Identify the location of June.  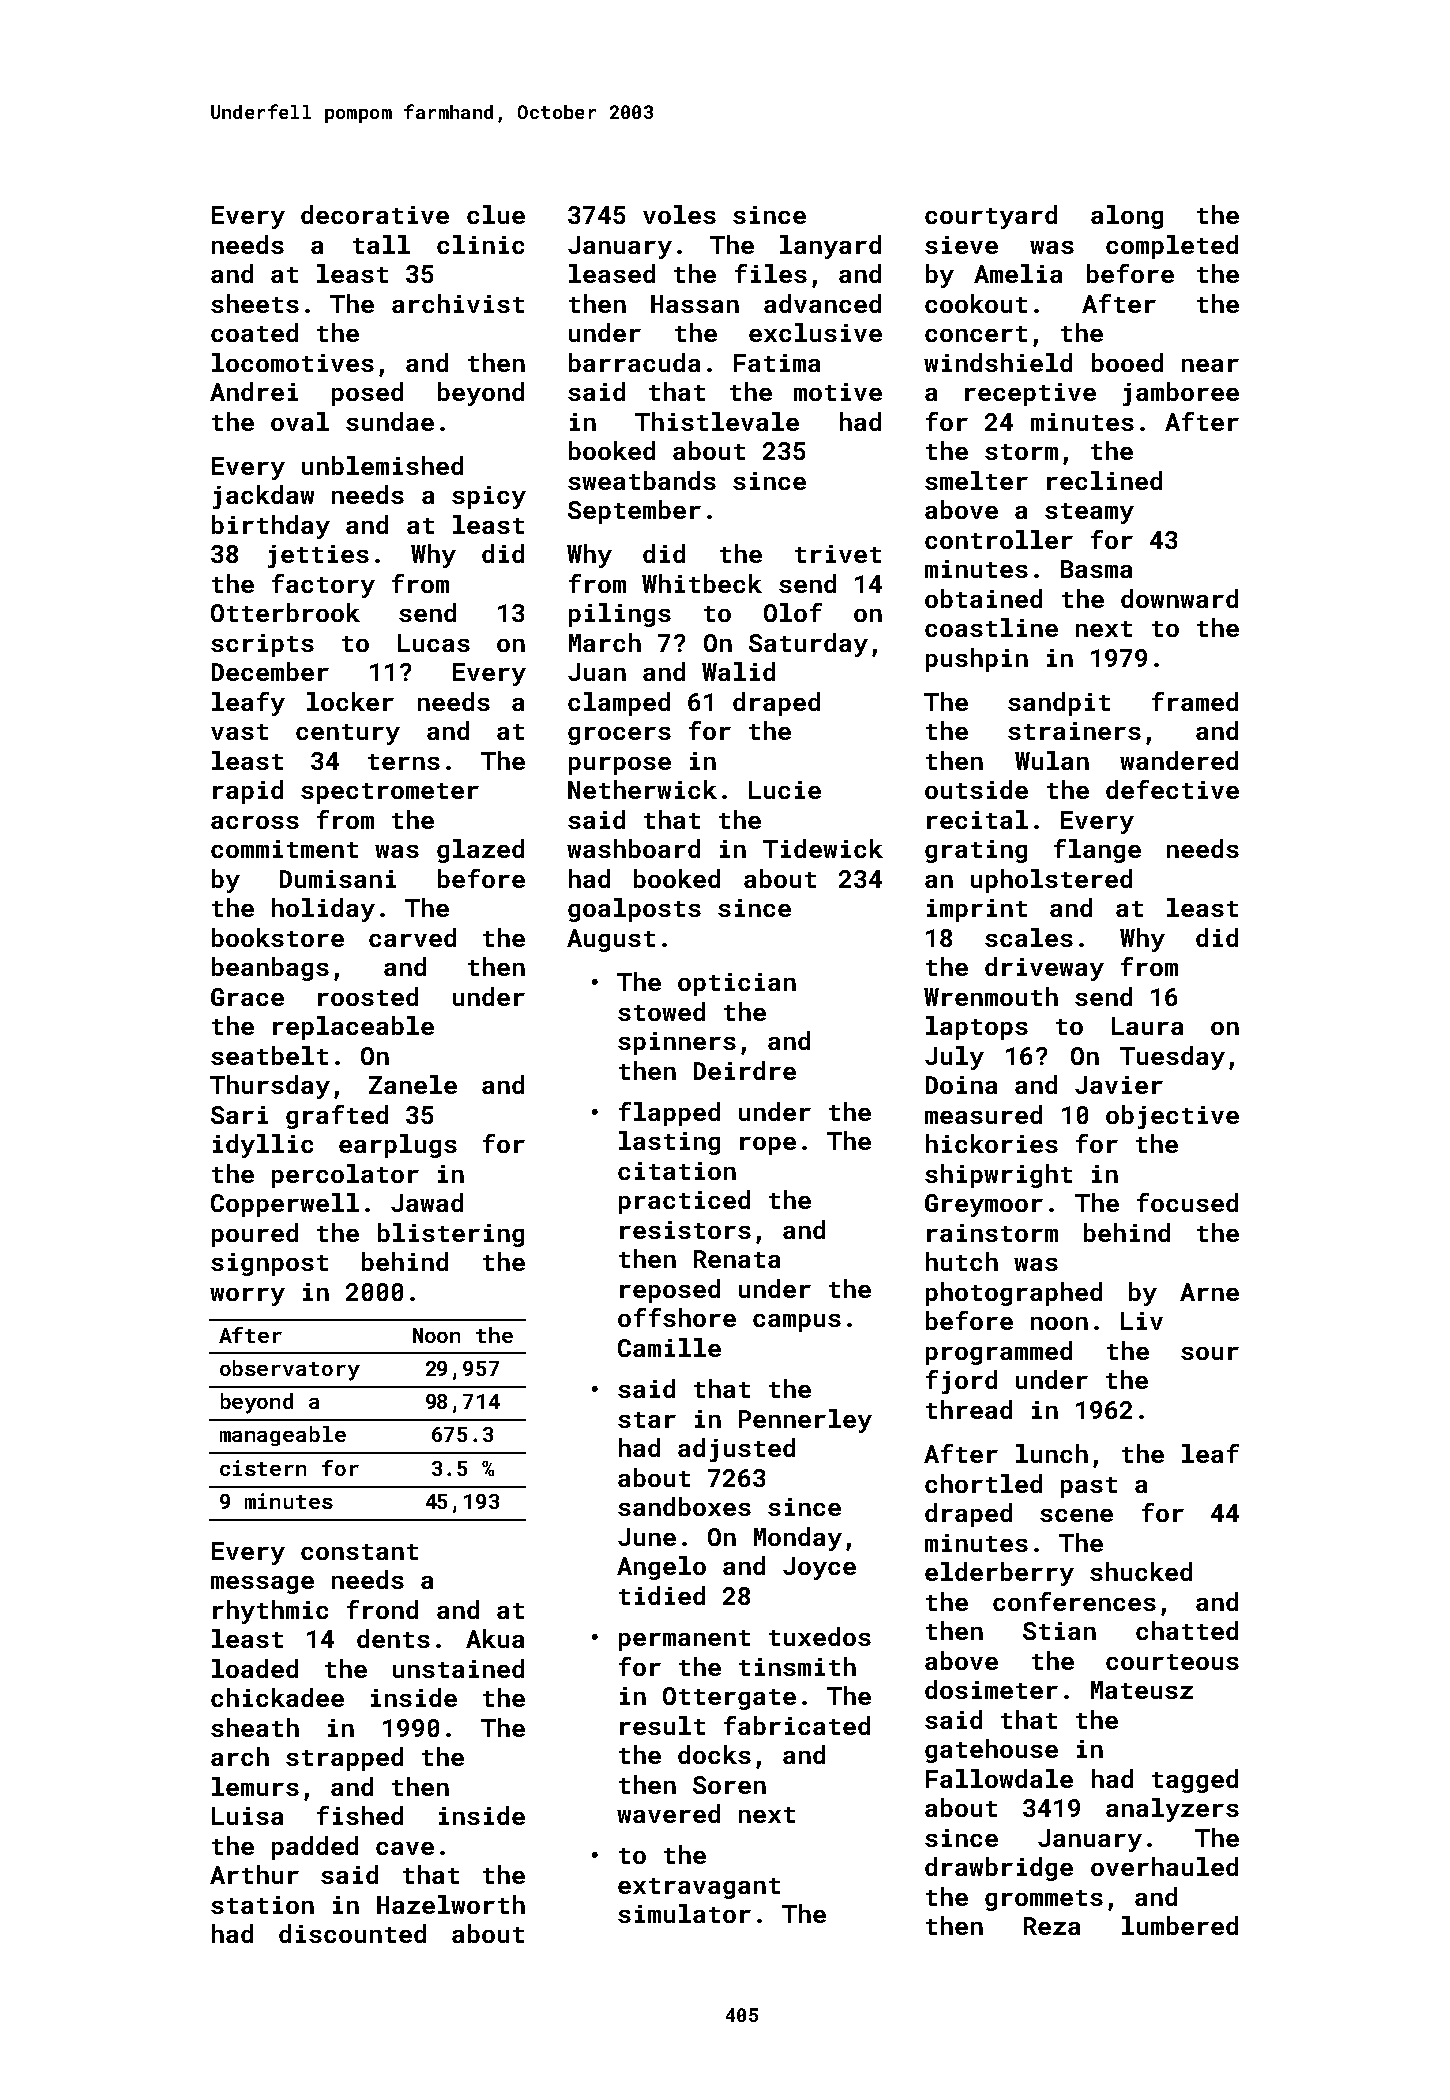
(647, 1537).
